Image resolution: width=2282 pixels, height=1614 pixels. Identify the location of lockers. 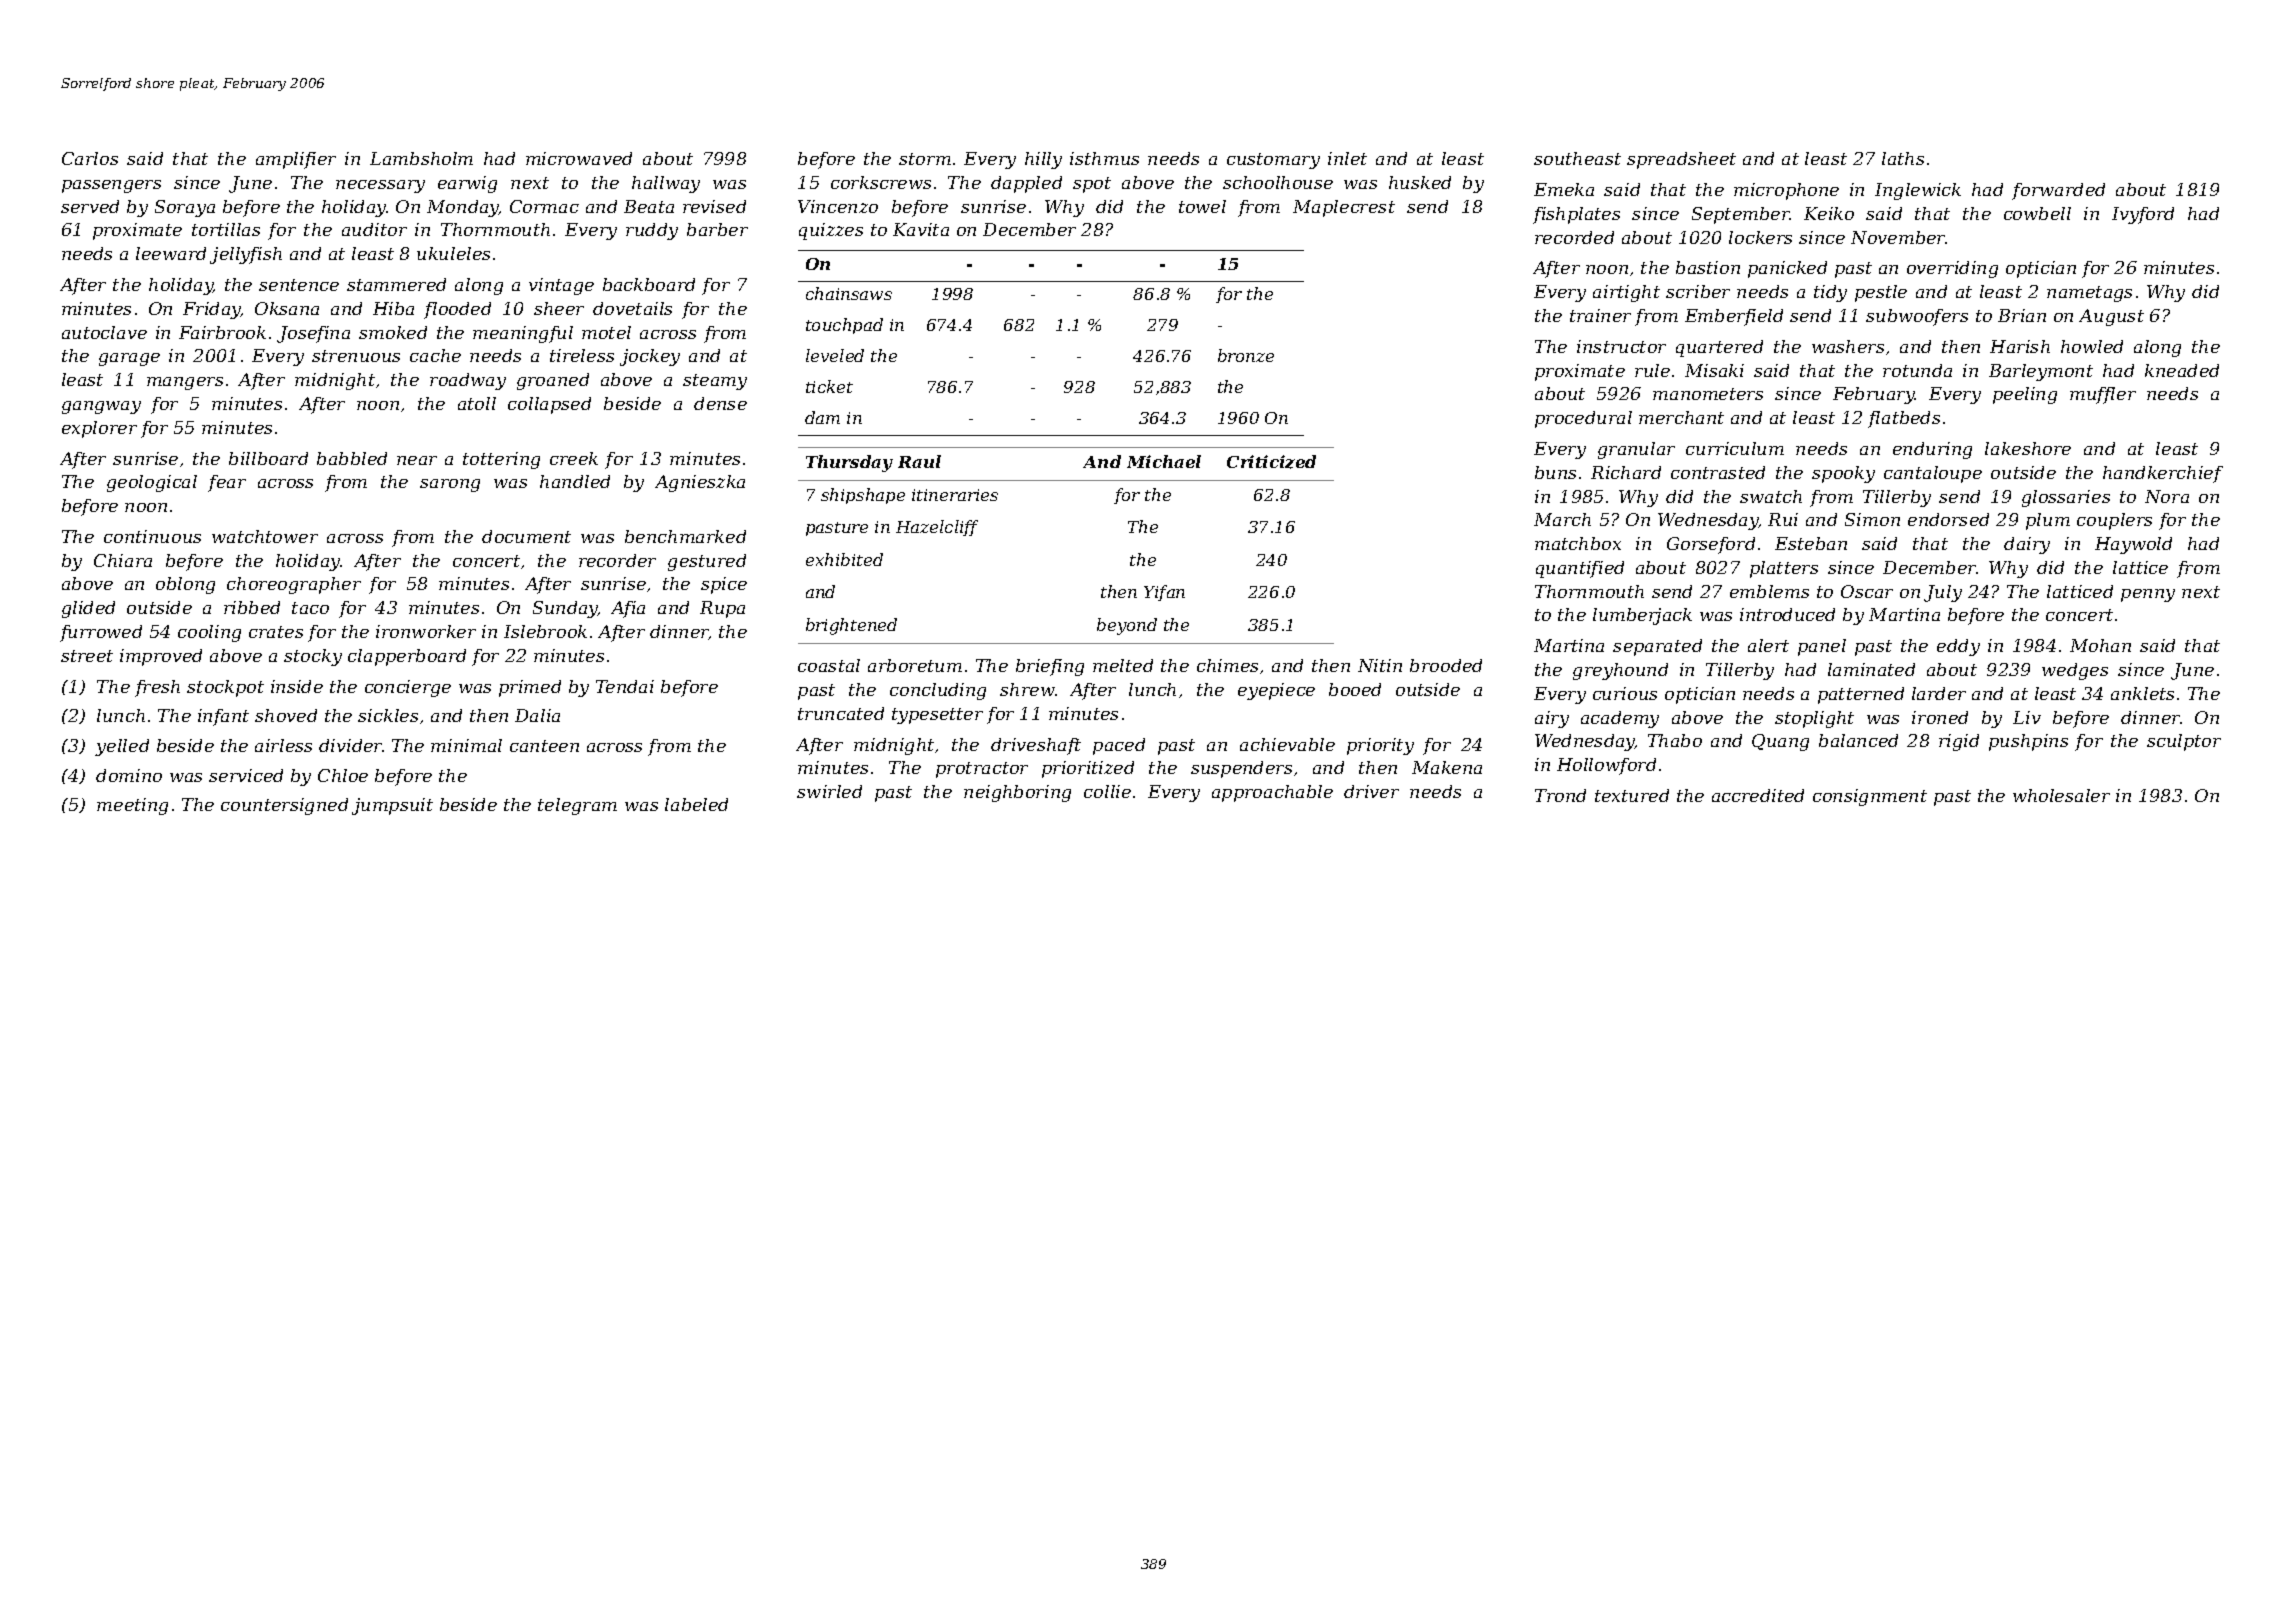
(1760, 237).
